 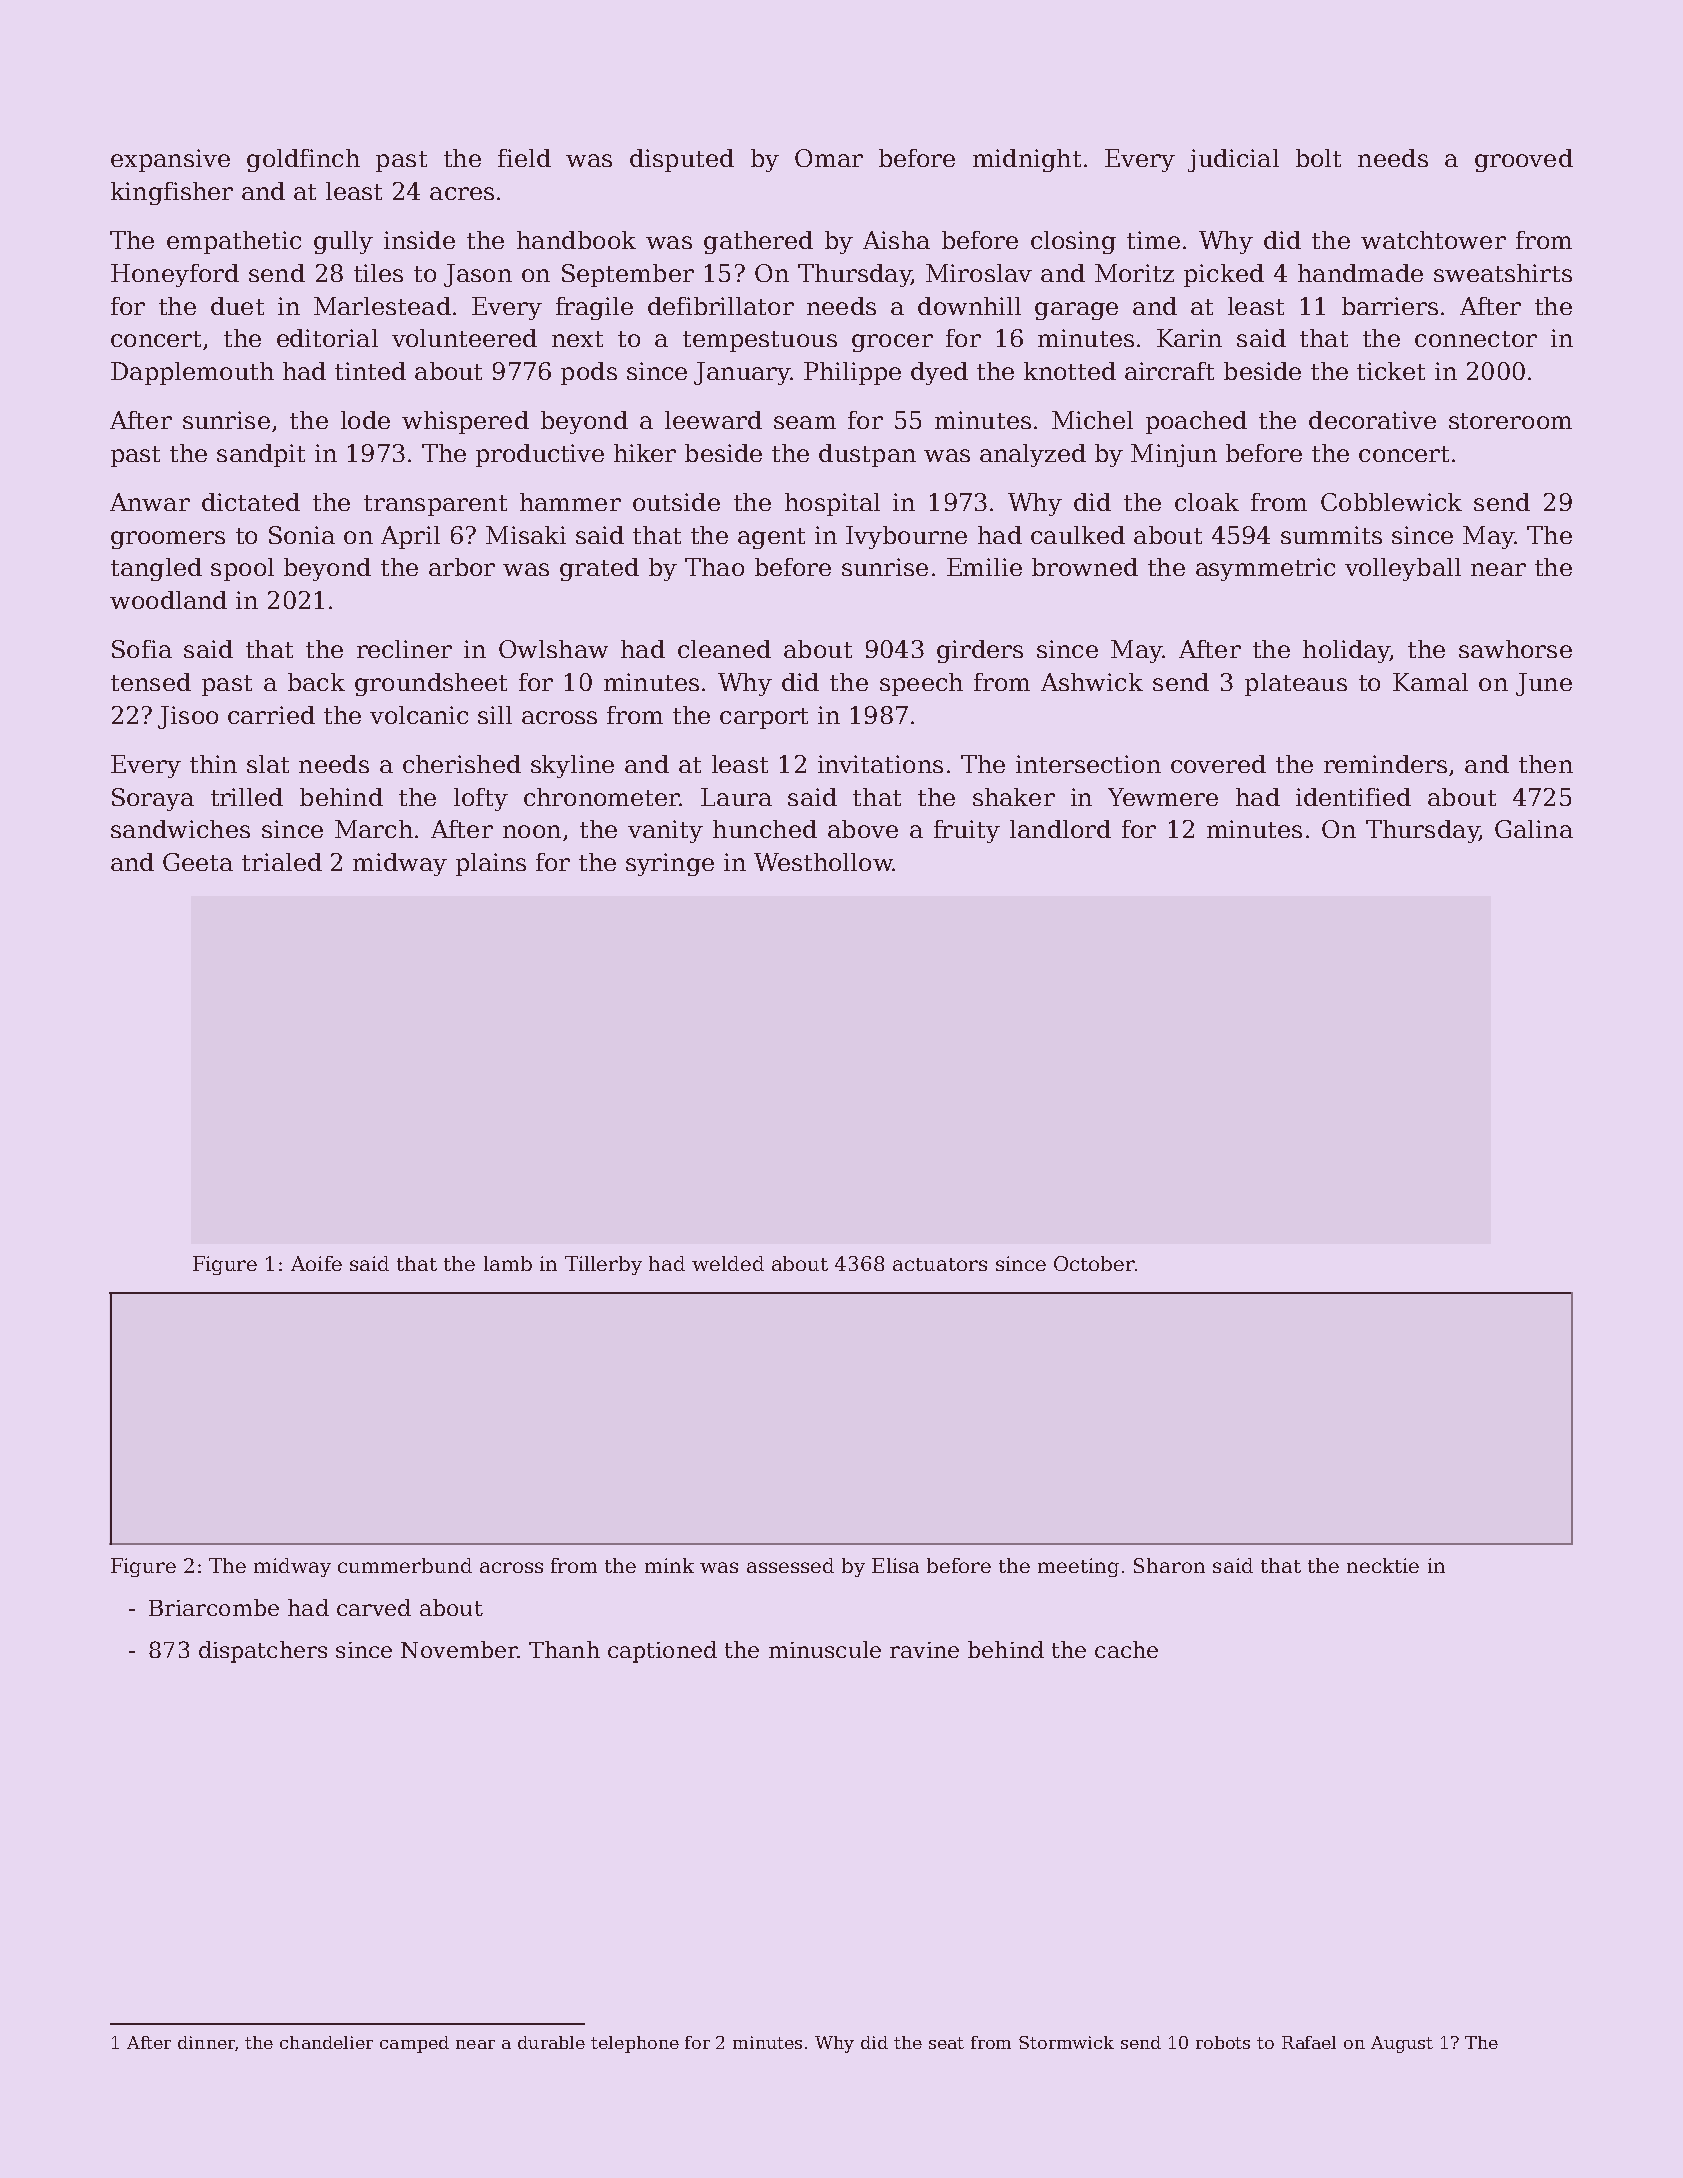 What do you see at coordinates (1402, 2044) in the screenshot?
I see `August` at bounding box center [1402, 2044].
